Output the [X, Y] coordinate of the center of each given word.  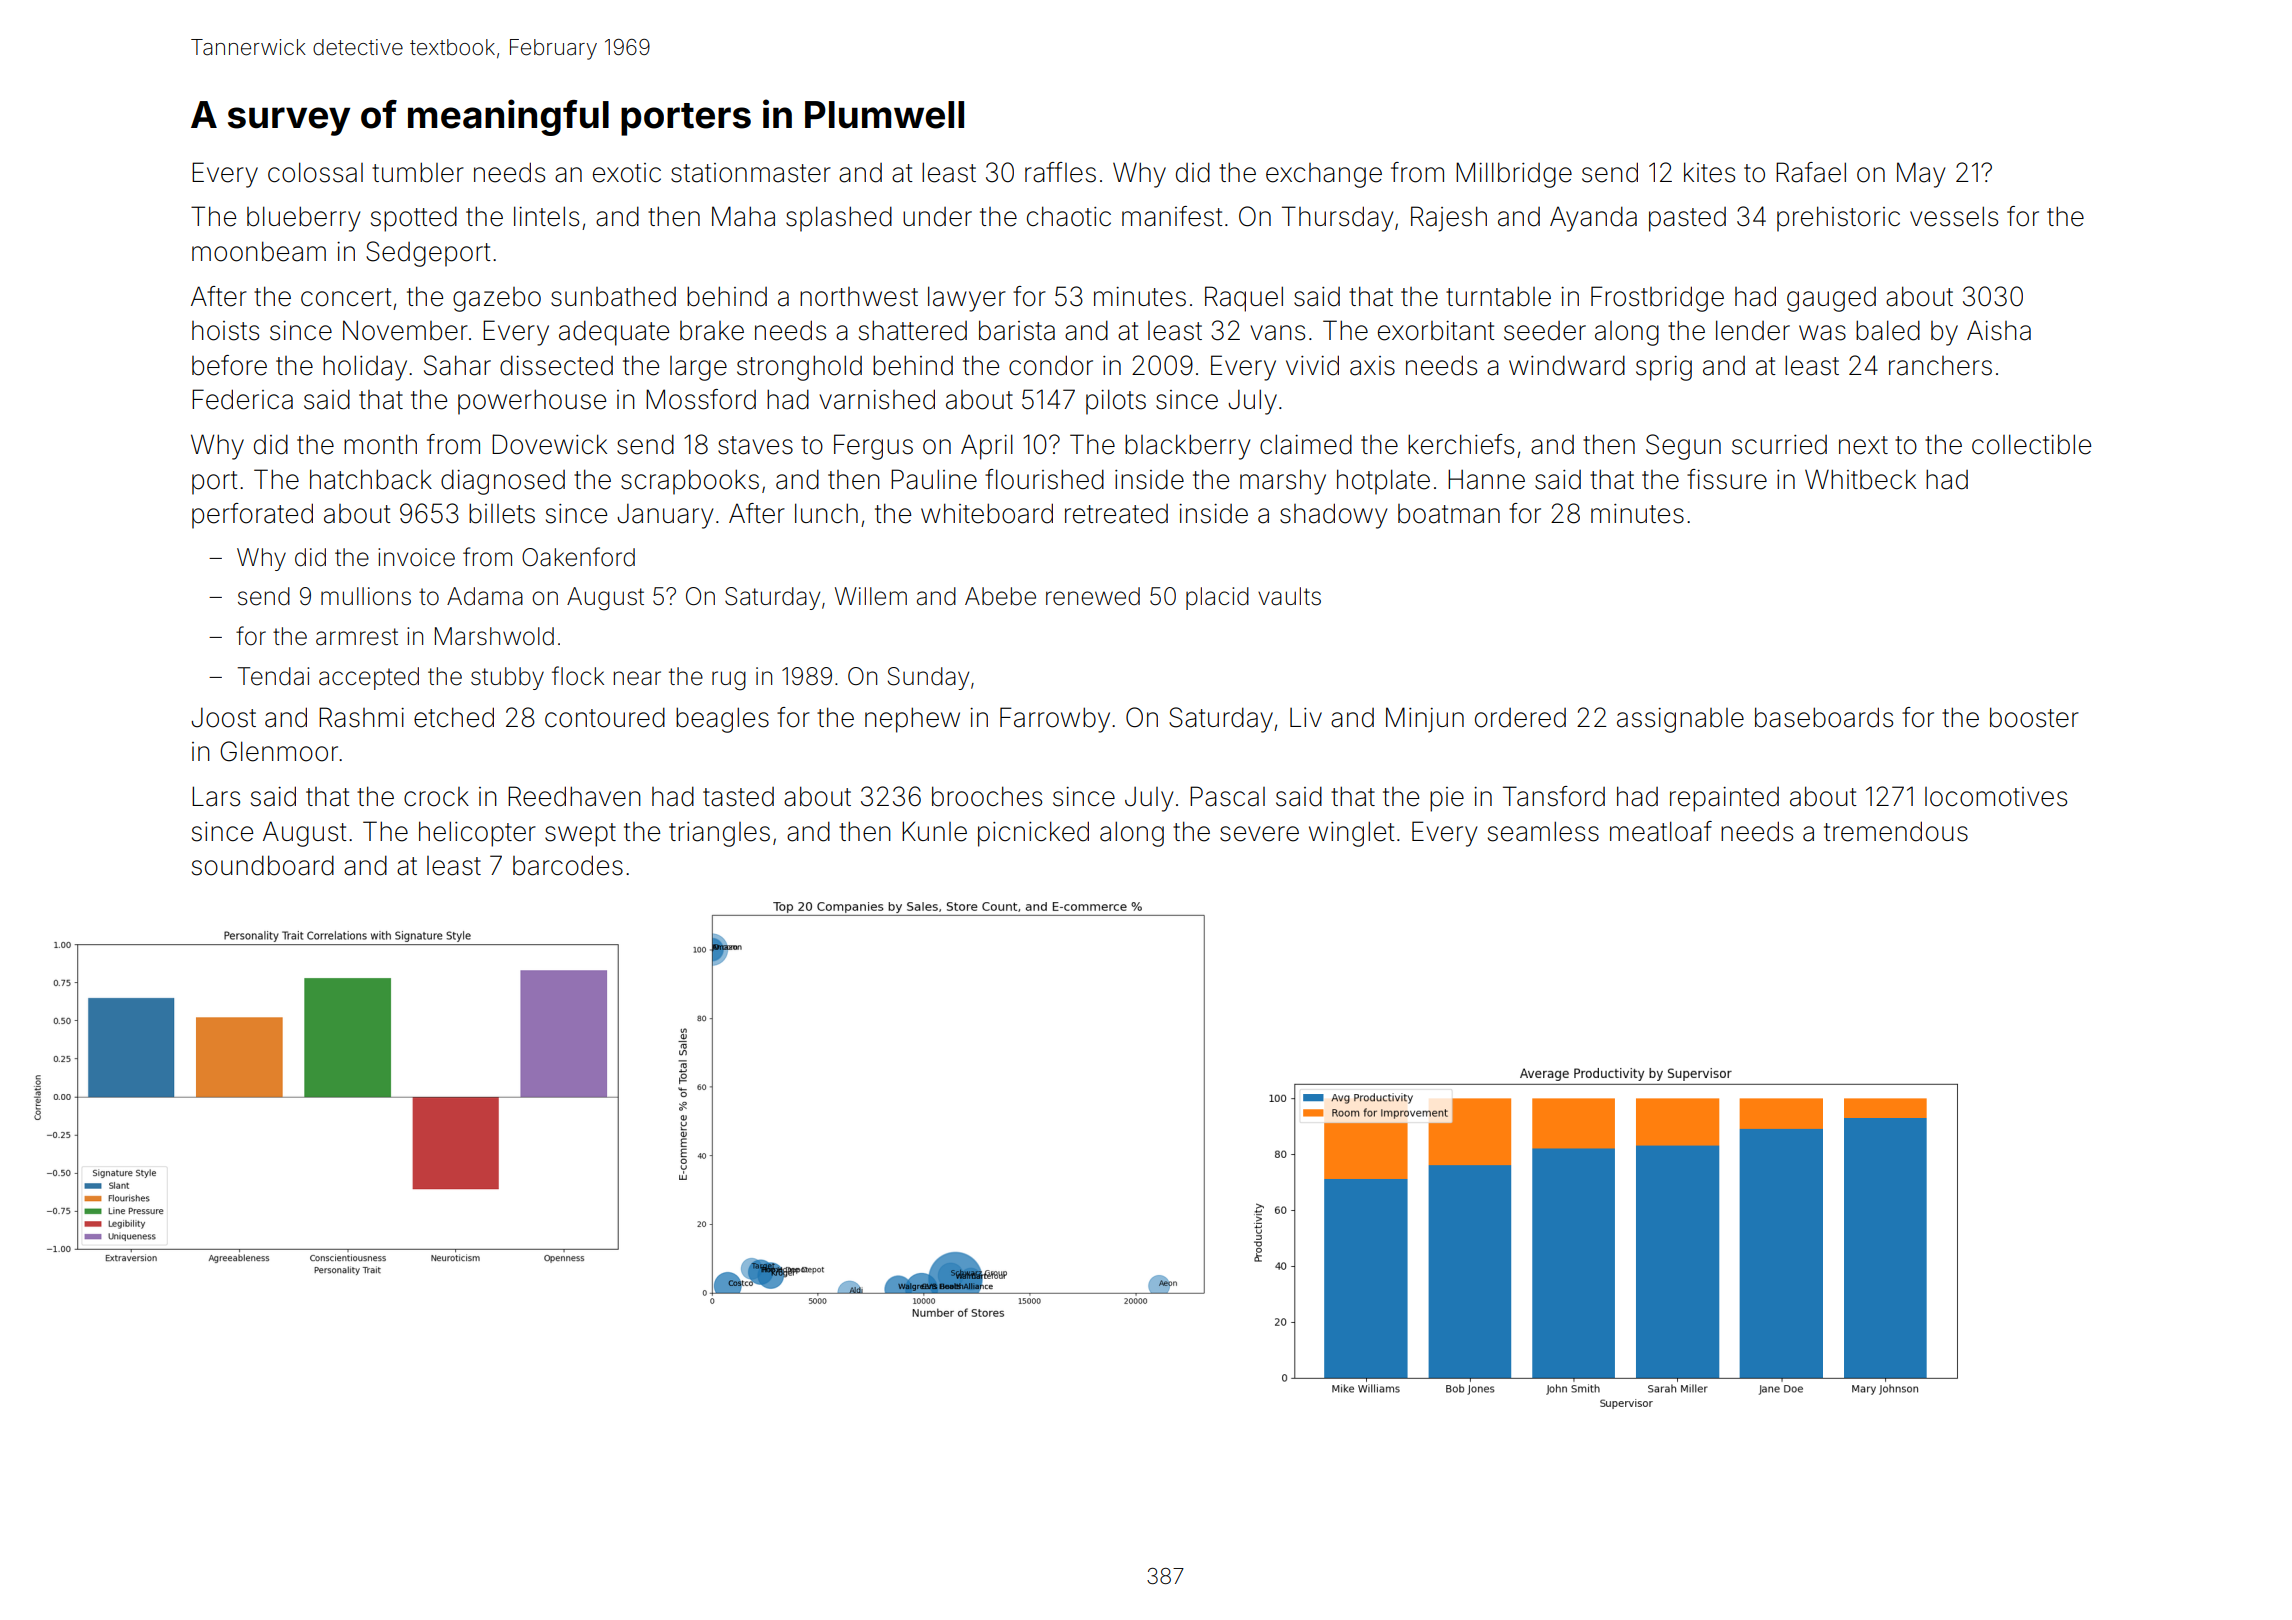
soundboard [263, 865]
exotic [627, 173]
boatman [1449, 514]
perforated [252, 516]
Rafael [1811, 172]
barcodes [568, 865]
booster [2034, 717]
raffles [1060, 172]
